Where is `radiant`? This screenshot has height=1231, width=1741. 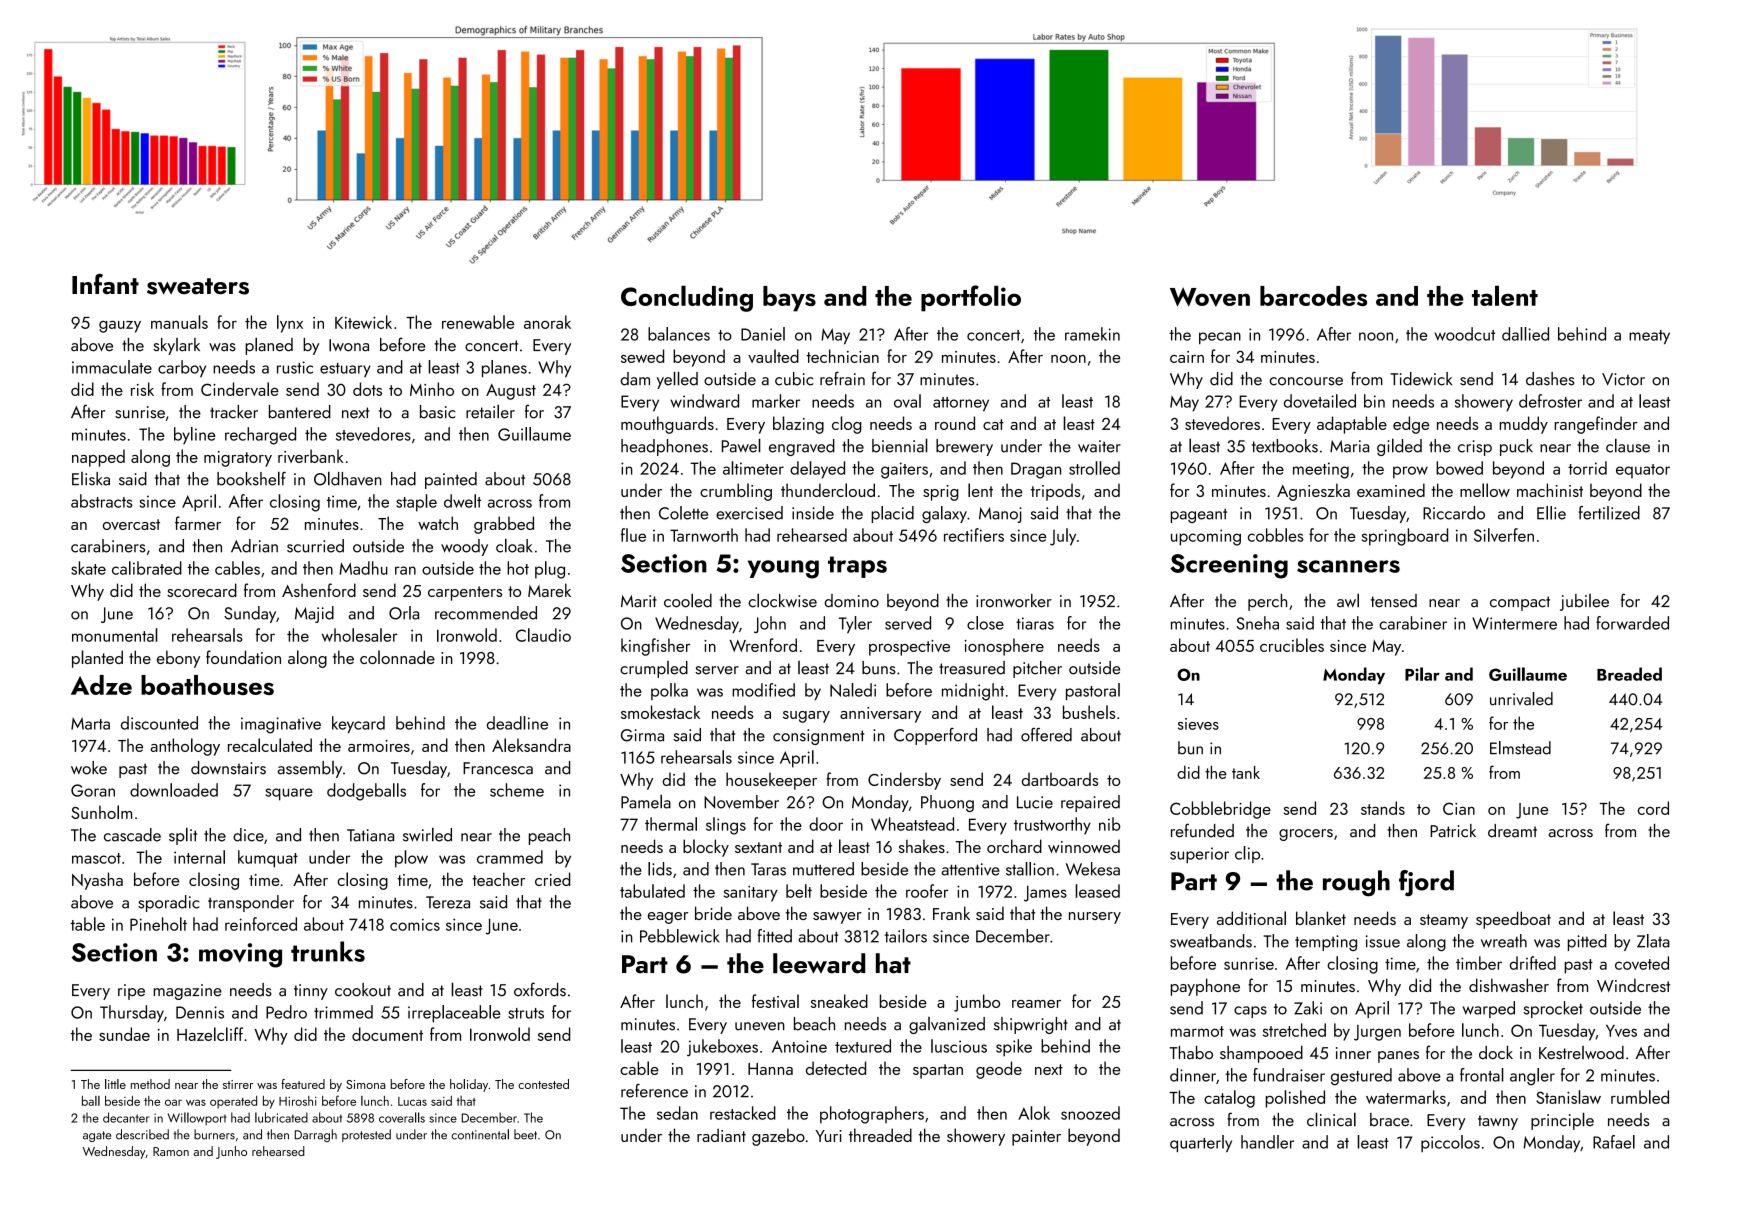 radiant is located at coordinates (721, 1135).
